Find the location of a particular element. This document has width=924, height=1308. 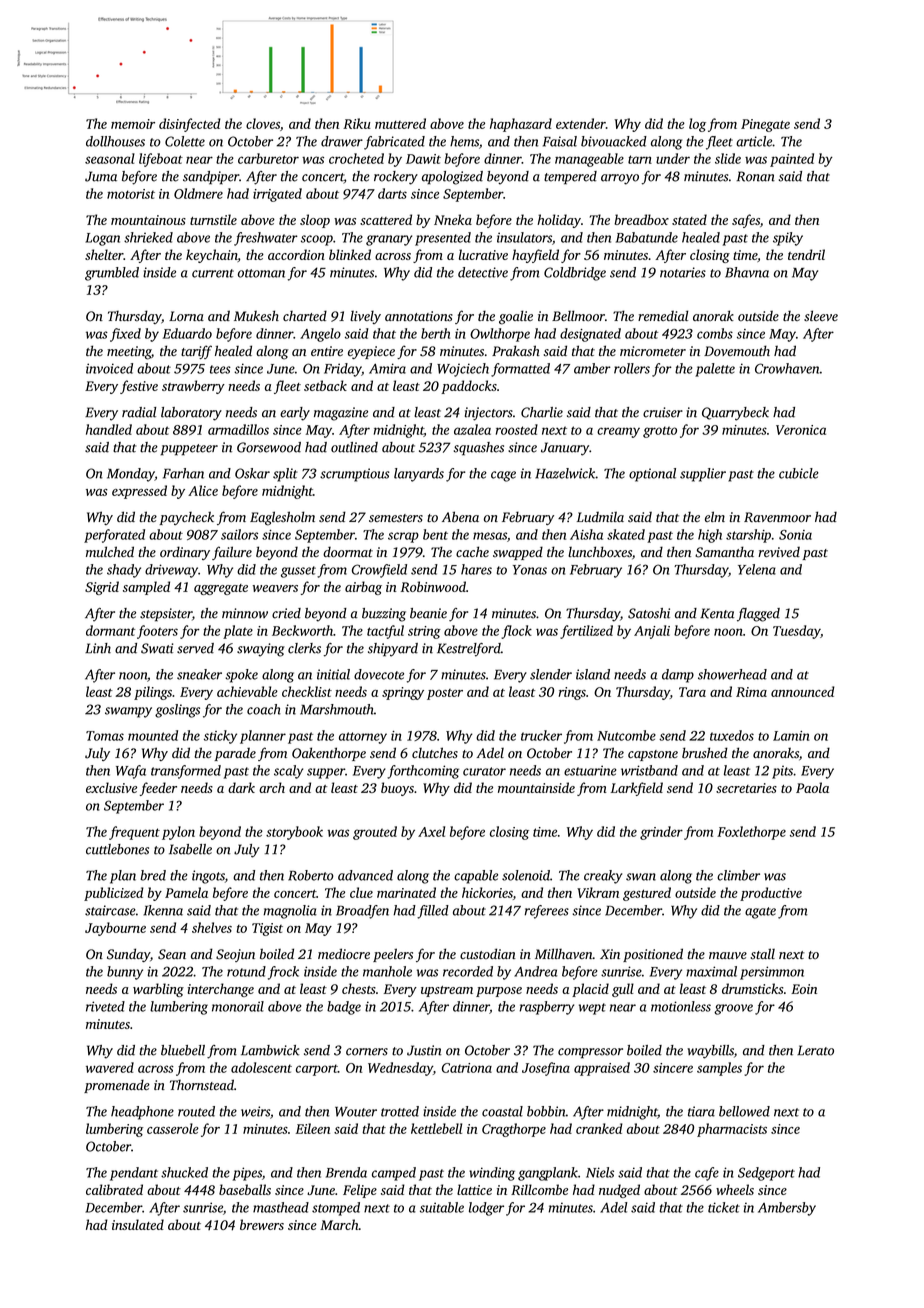

Pamela is located at coordinates (186, 892).
